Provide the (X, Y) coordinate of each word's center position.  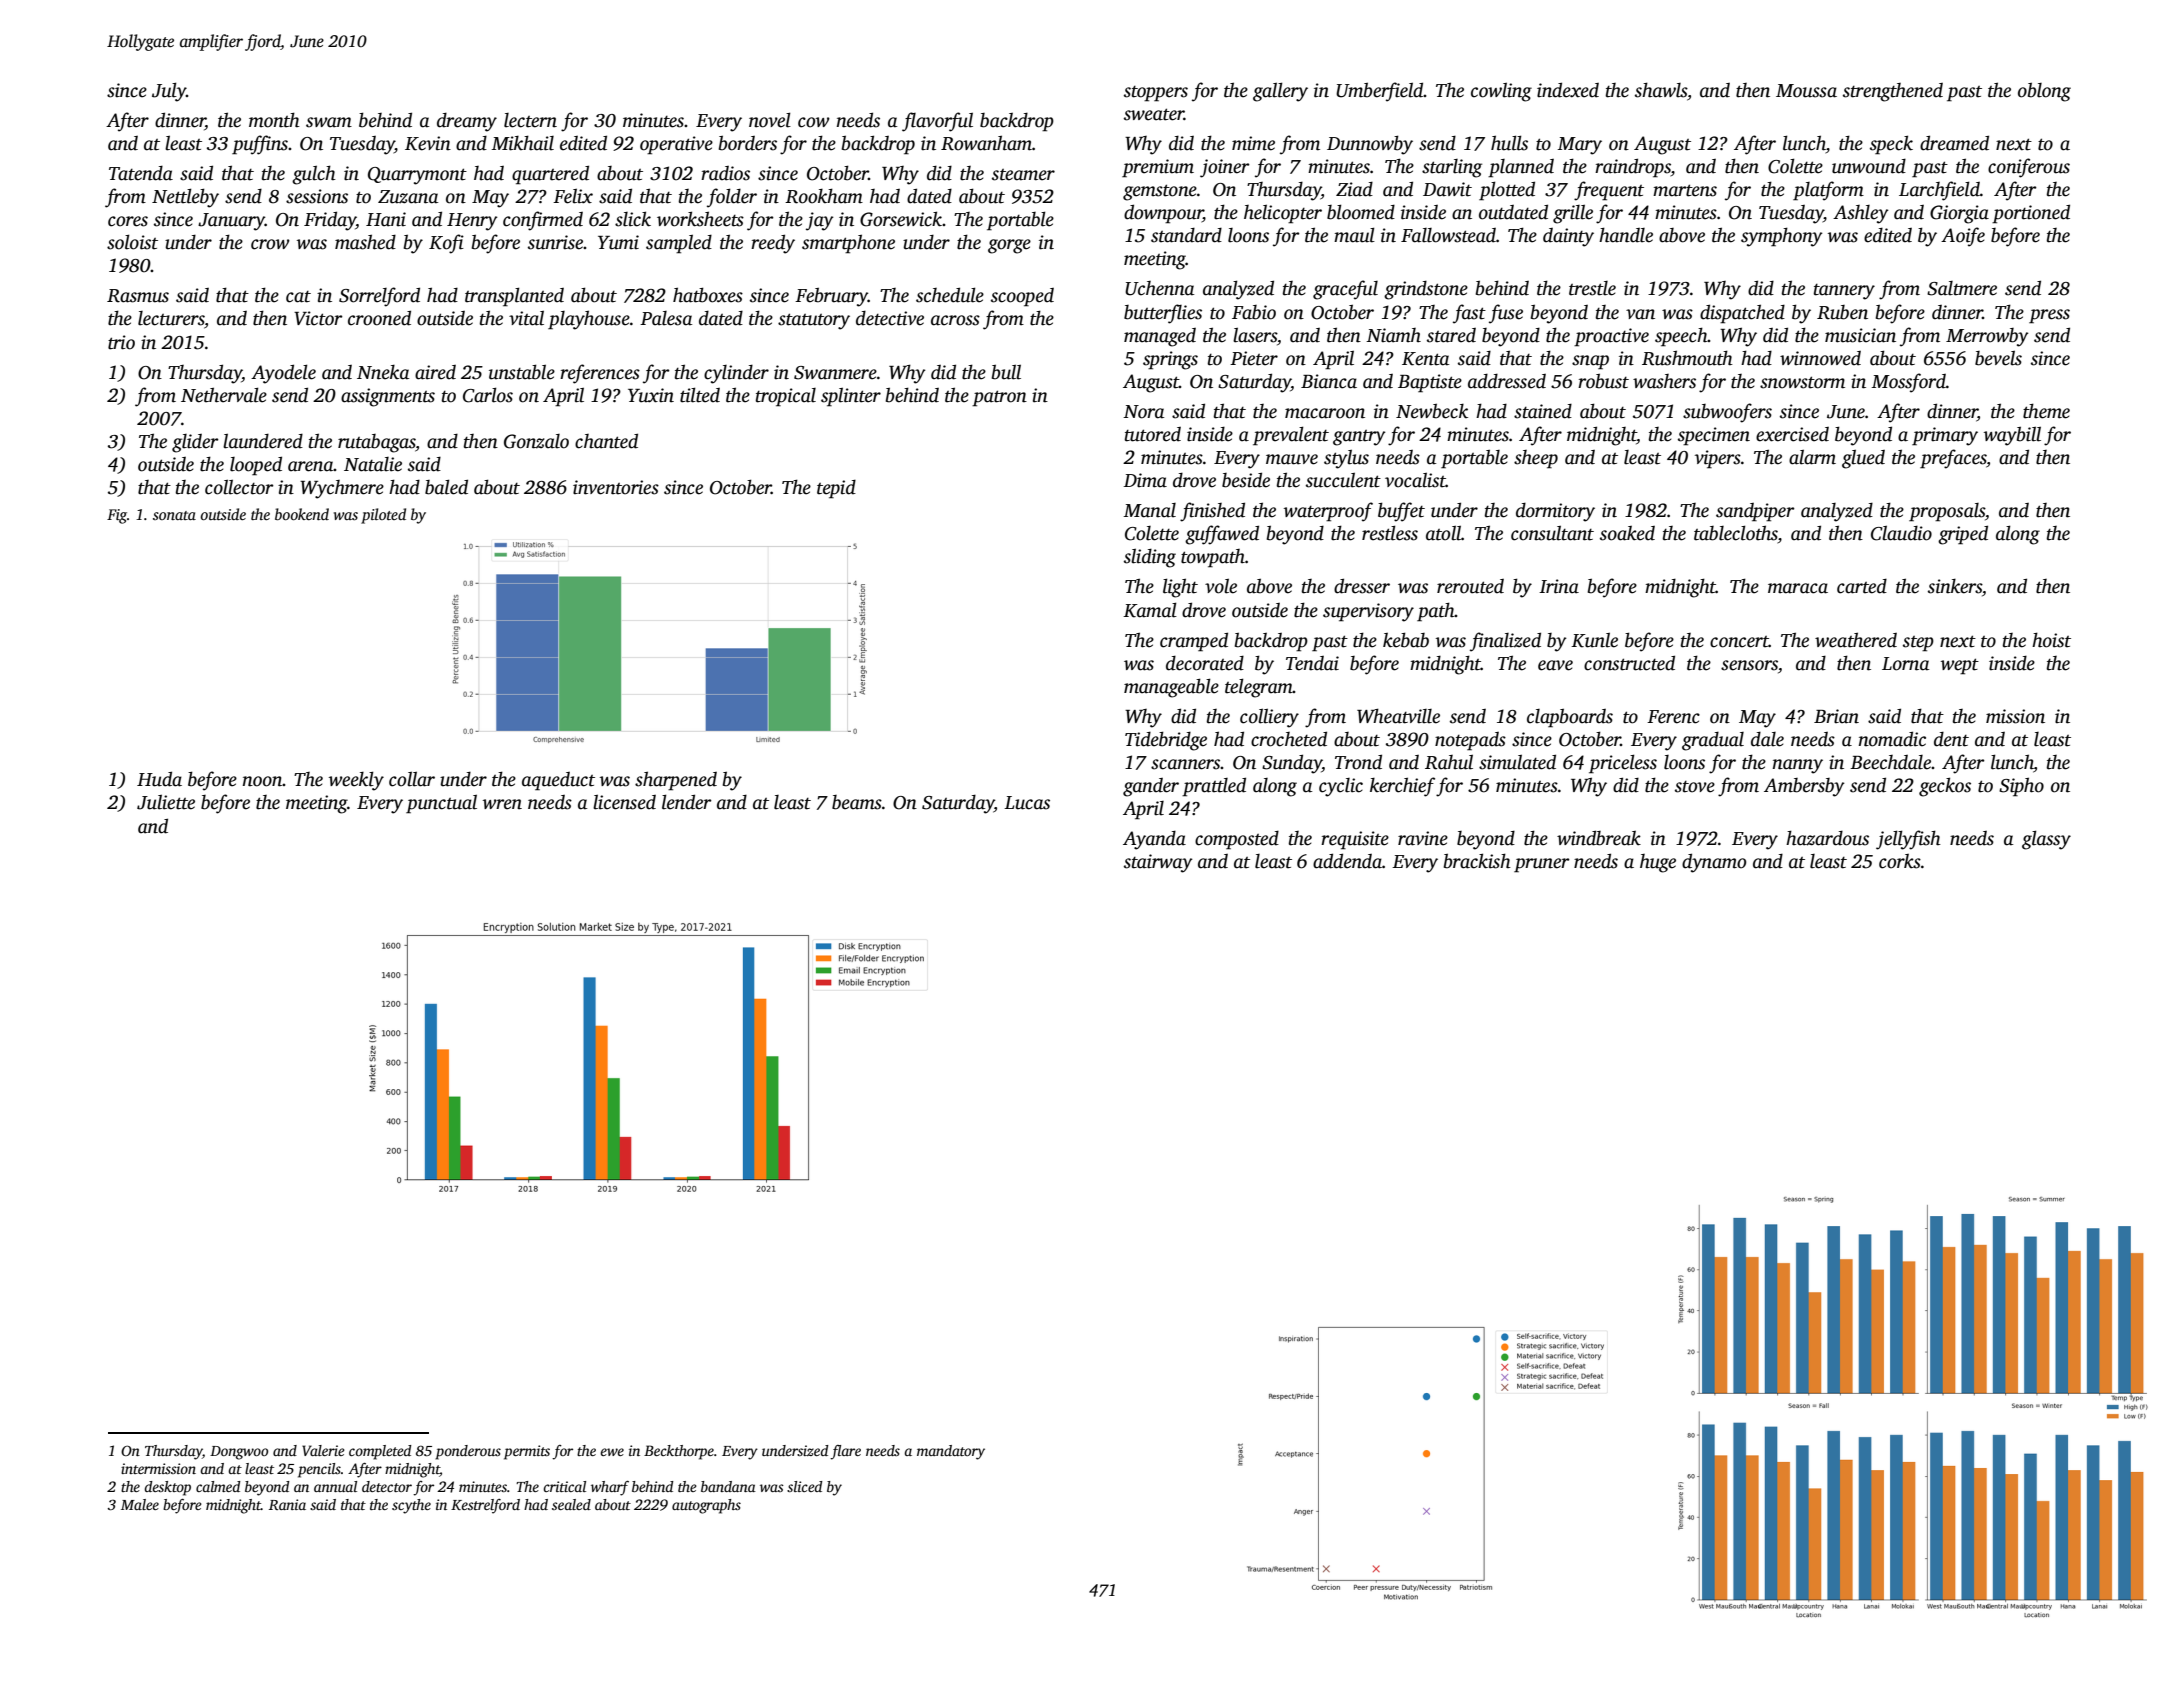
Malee (140, 1504)
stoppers (1156, 94)
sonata (174, 515)
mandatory (951, 1452)
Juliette (166, 802)
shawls (1661, 90)
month (274, 120)
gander (1151, 787)
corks (1900, 861)
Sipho (2021, 787)
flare (845, 1452)
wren (502, 804)
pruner (1542, 865)
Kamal (1150, 610)
